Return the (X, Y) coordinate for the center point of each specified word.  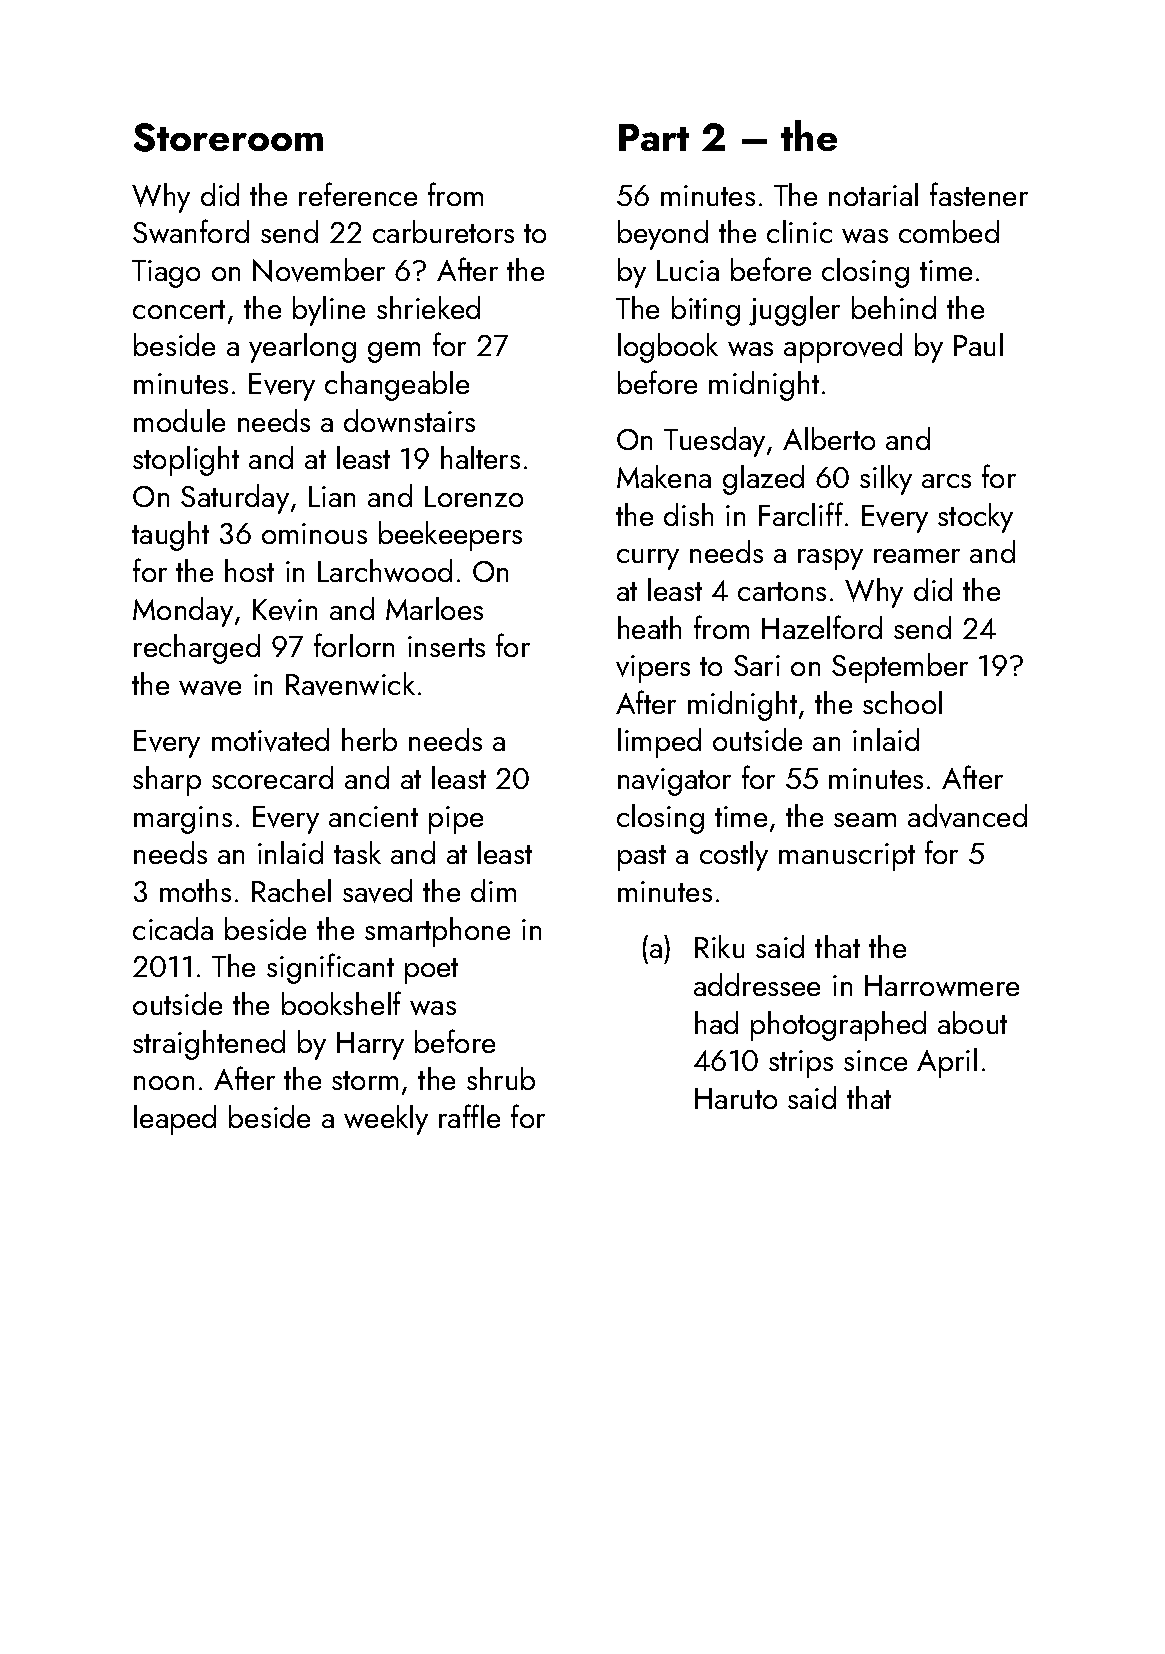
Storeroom (228, 137)
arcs (946, 481)
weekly (386, 1120)
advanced (967, 816)
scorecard (272, 777)
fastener (979, 194)
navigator (674, 782)
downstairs (409, 420)
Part (654, 137)
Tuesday (714, 442)
